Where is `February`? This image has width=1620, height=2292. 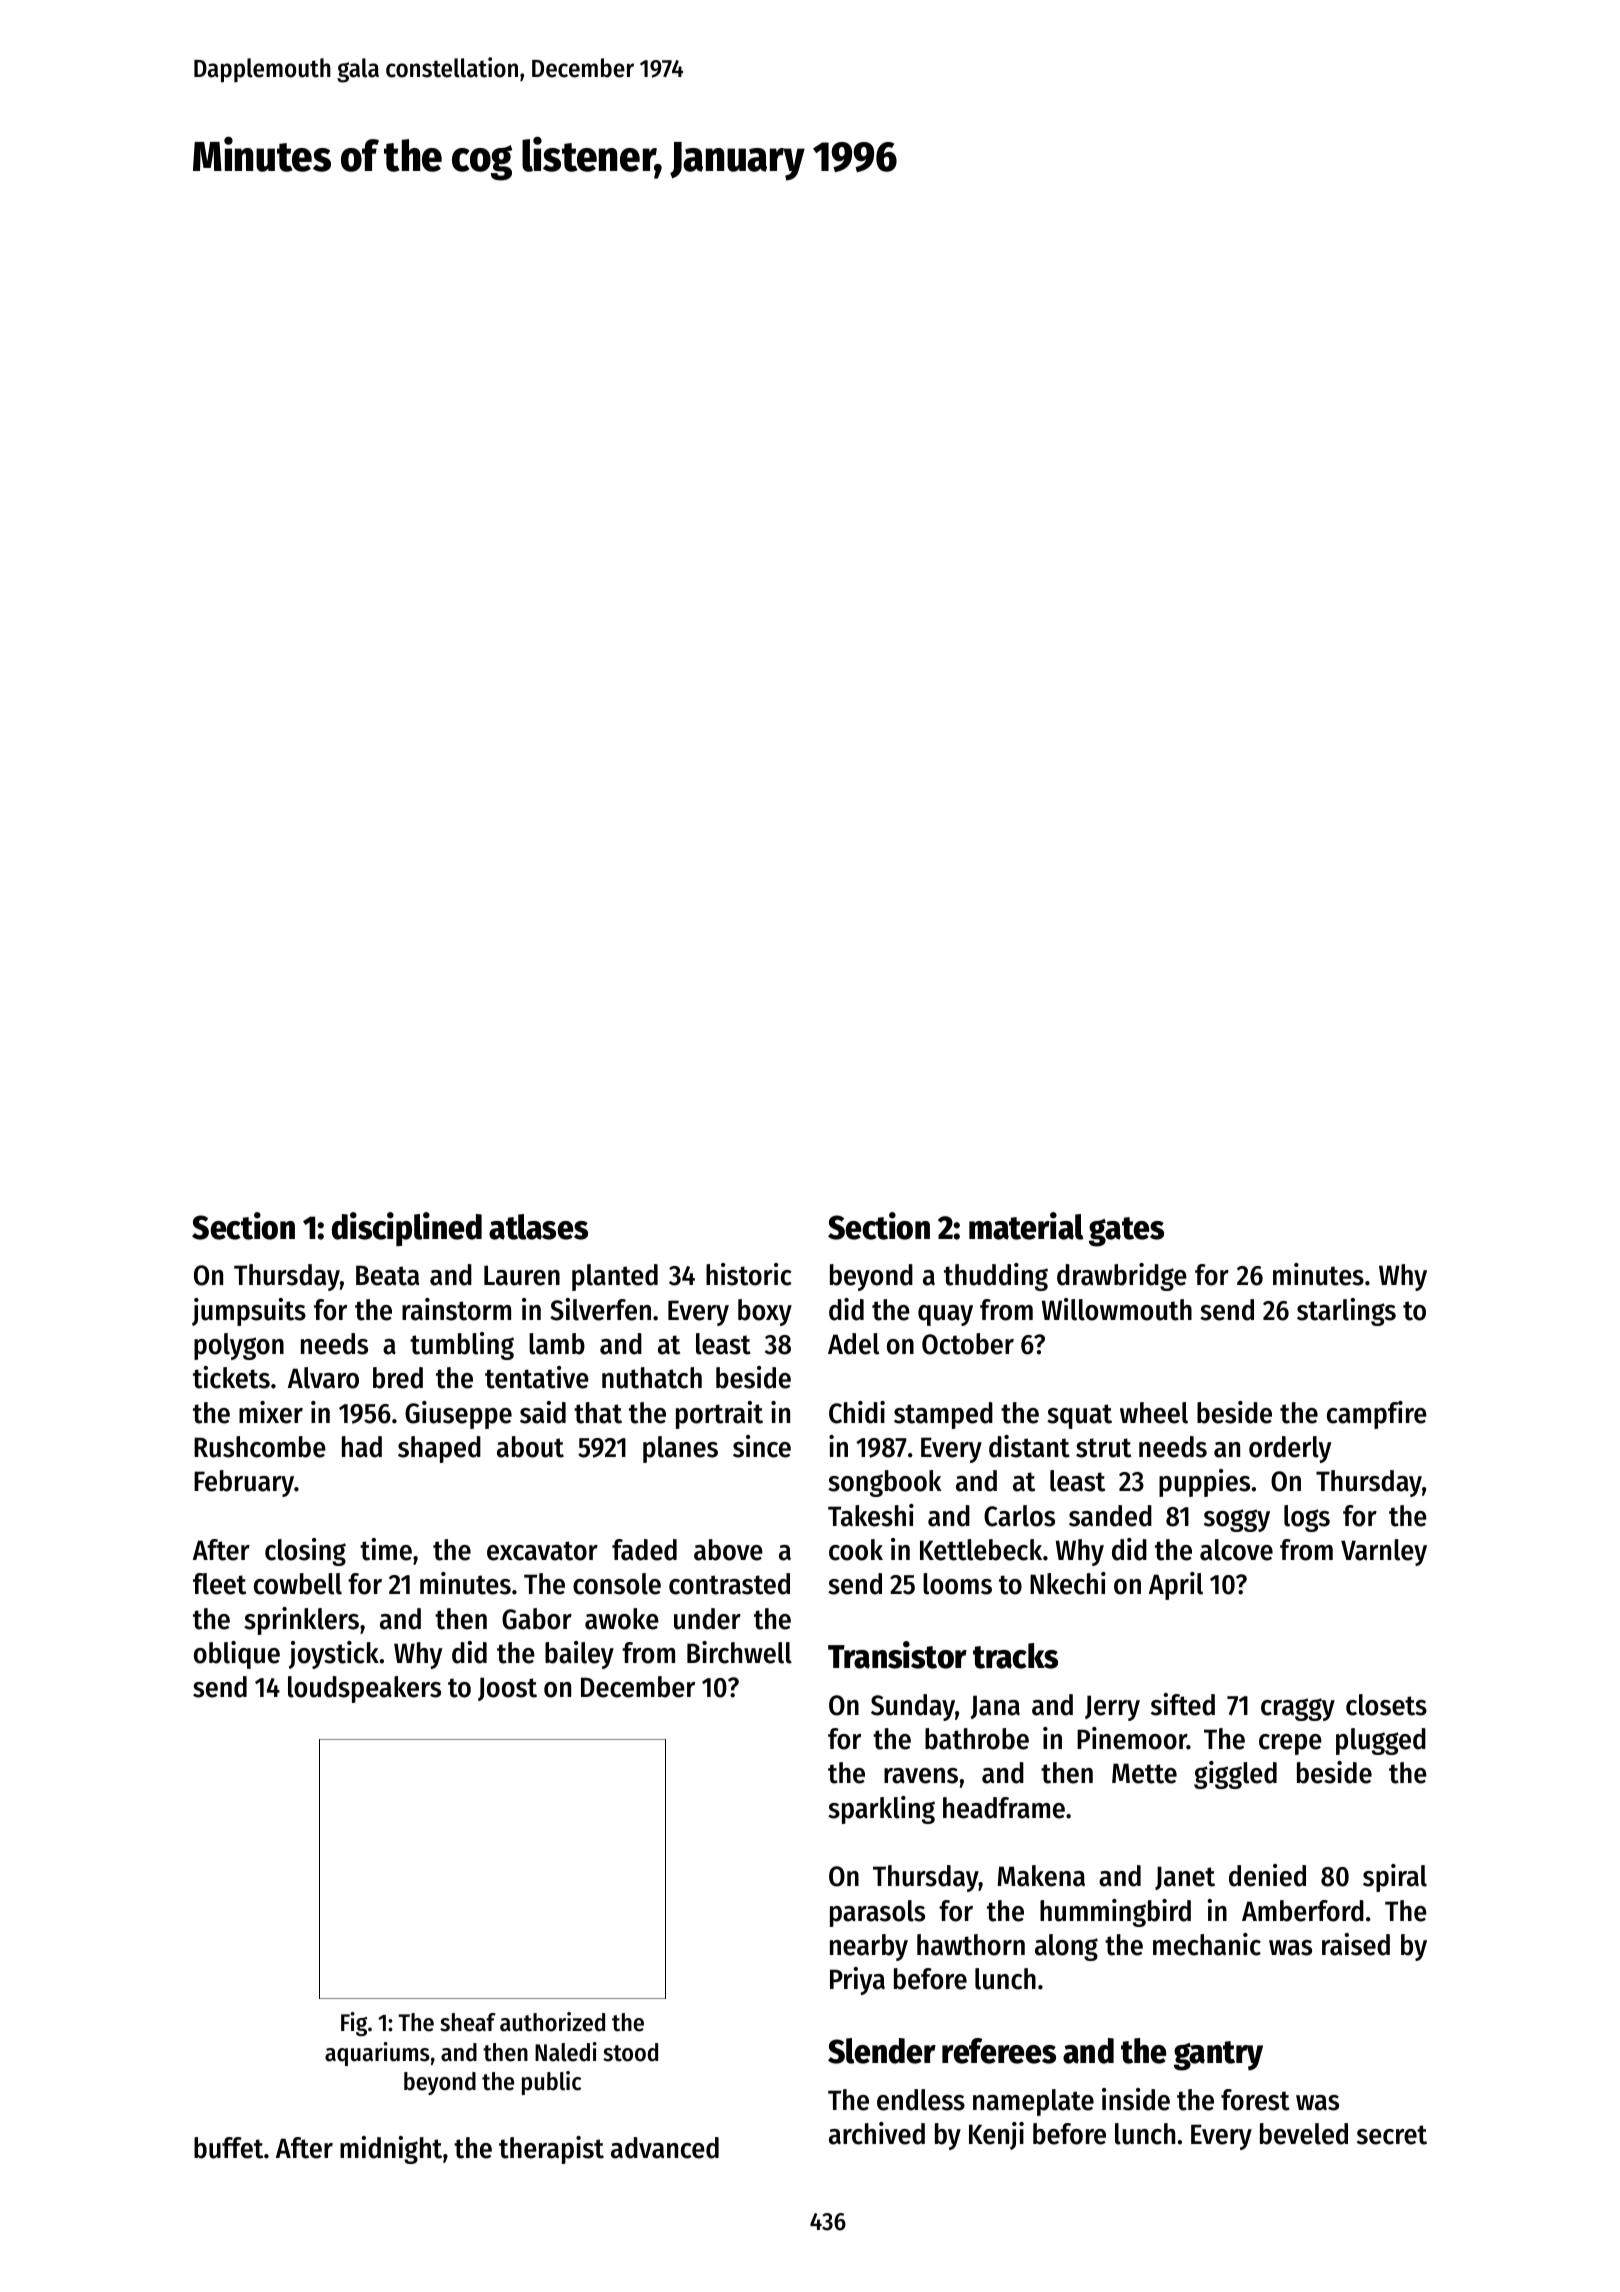 February is located at coordinates (244, 1483).
